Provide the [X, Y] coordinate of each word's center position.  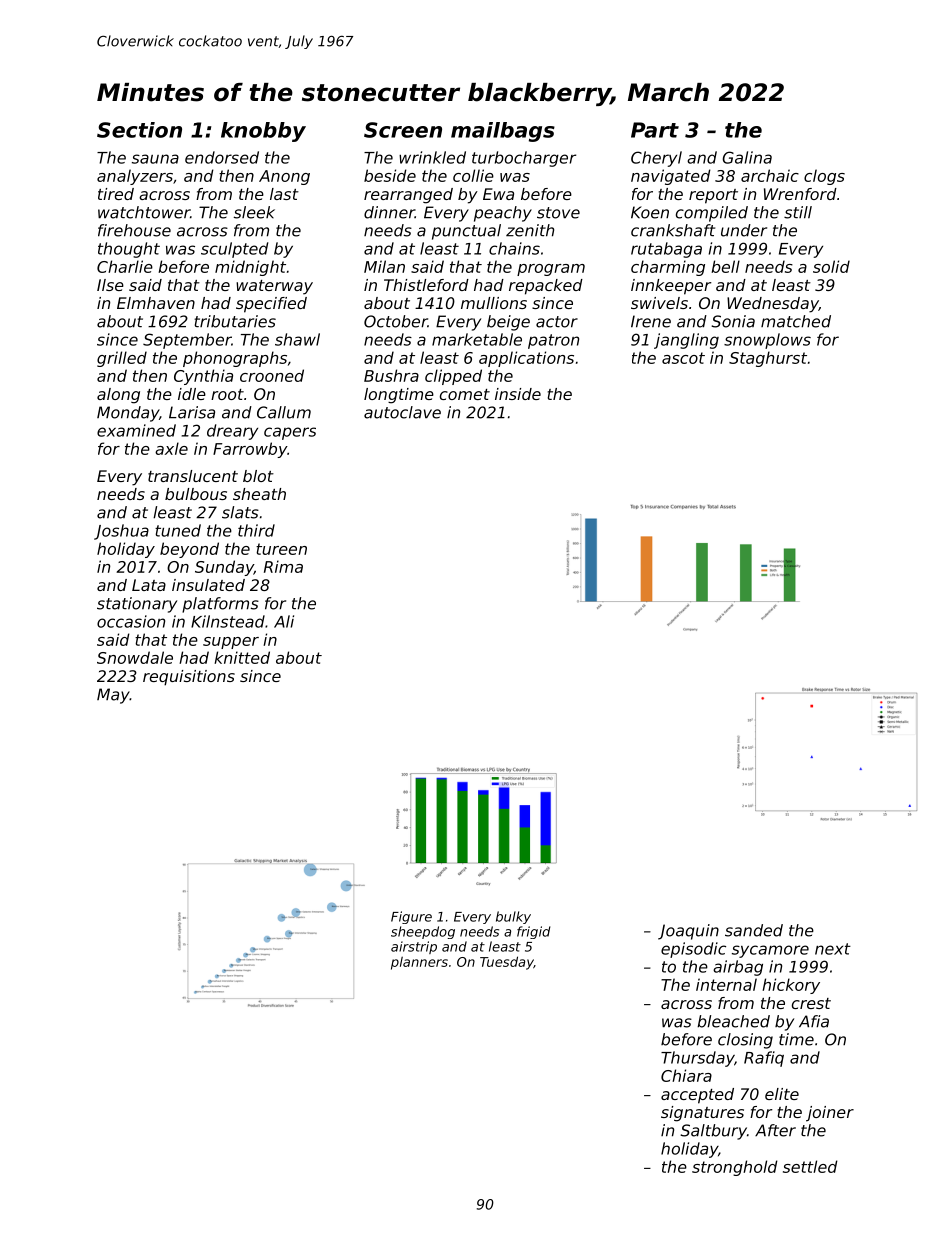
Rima [283, 566]
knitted [242, 657]
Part [655, 130]
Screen [403, 130]
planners [419, 963]
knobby [263, 132]
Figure [411, 917]
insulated [208, 585]
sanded [754, 930]
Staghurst [768, 359]
